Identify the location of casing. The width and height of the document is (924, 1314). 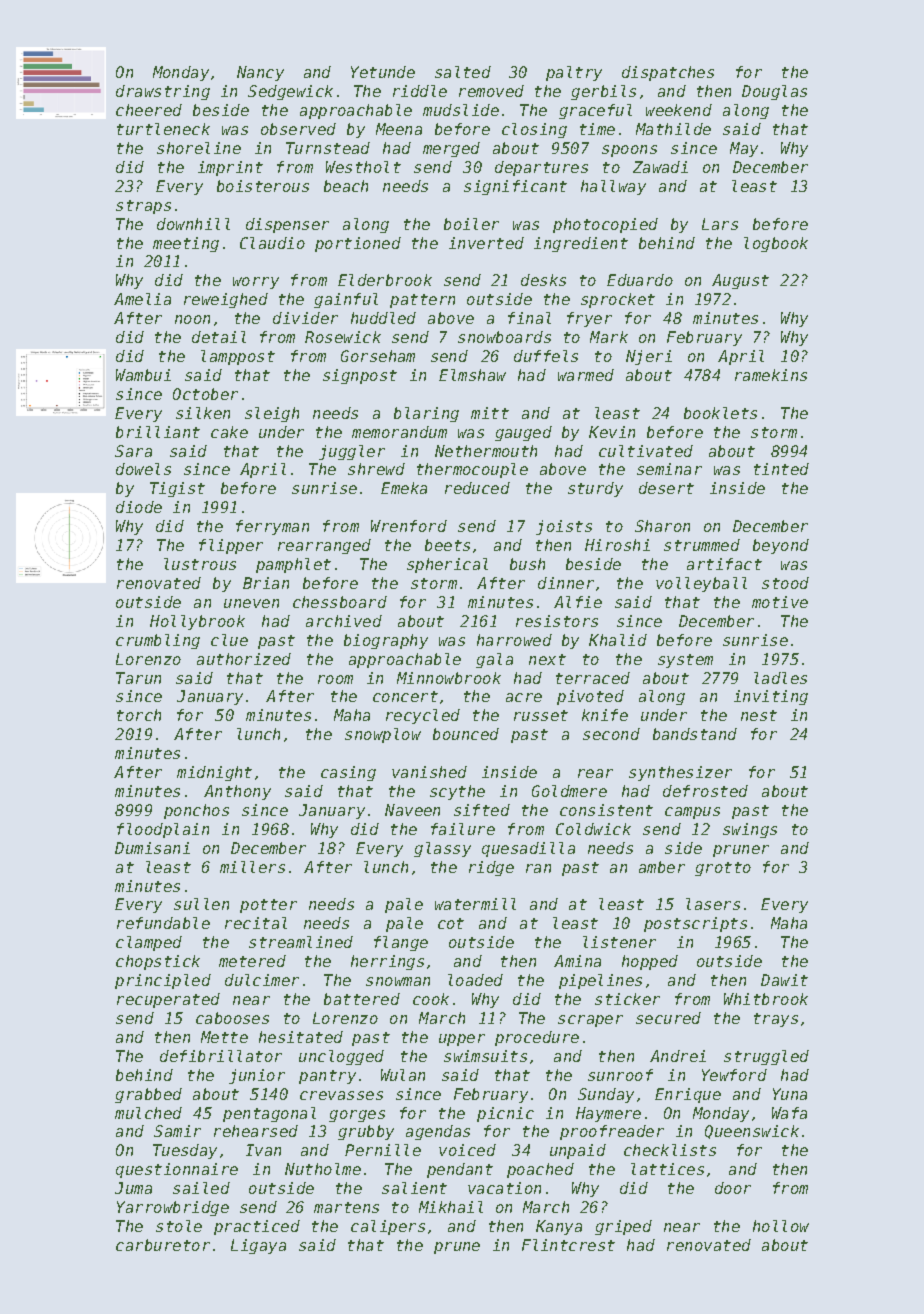
(348, 773).
